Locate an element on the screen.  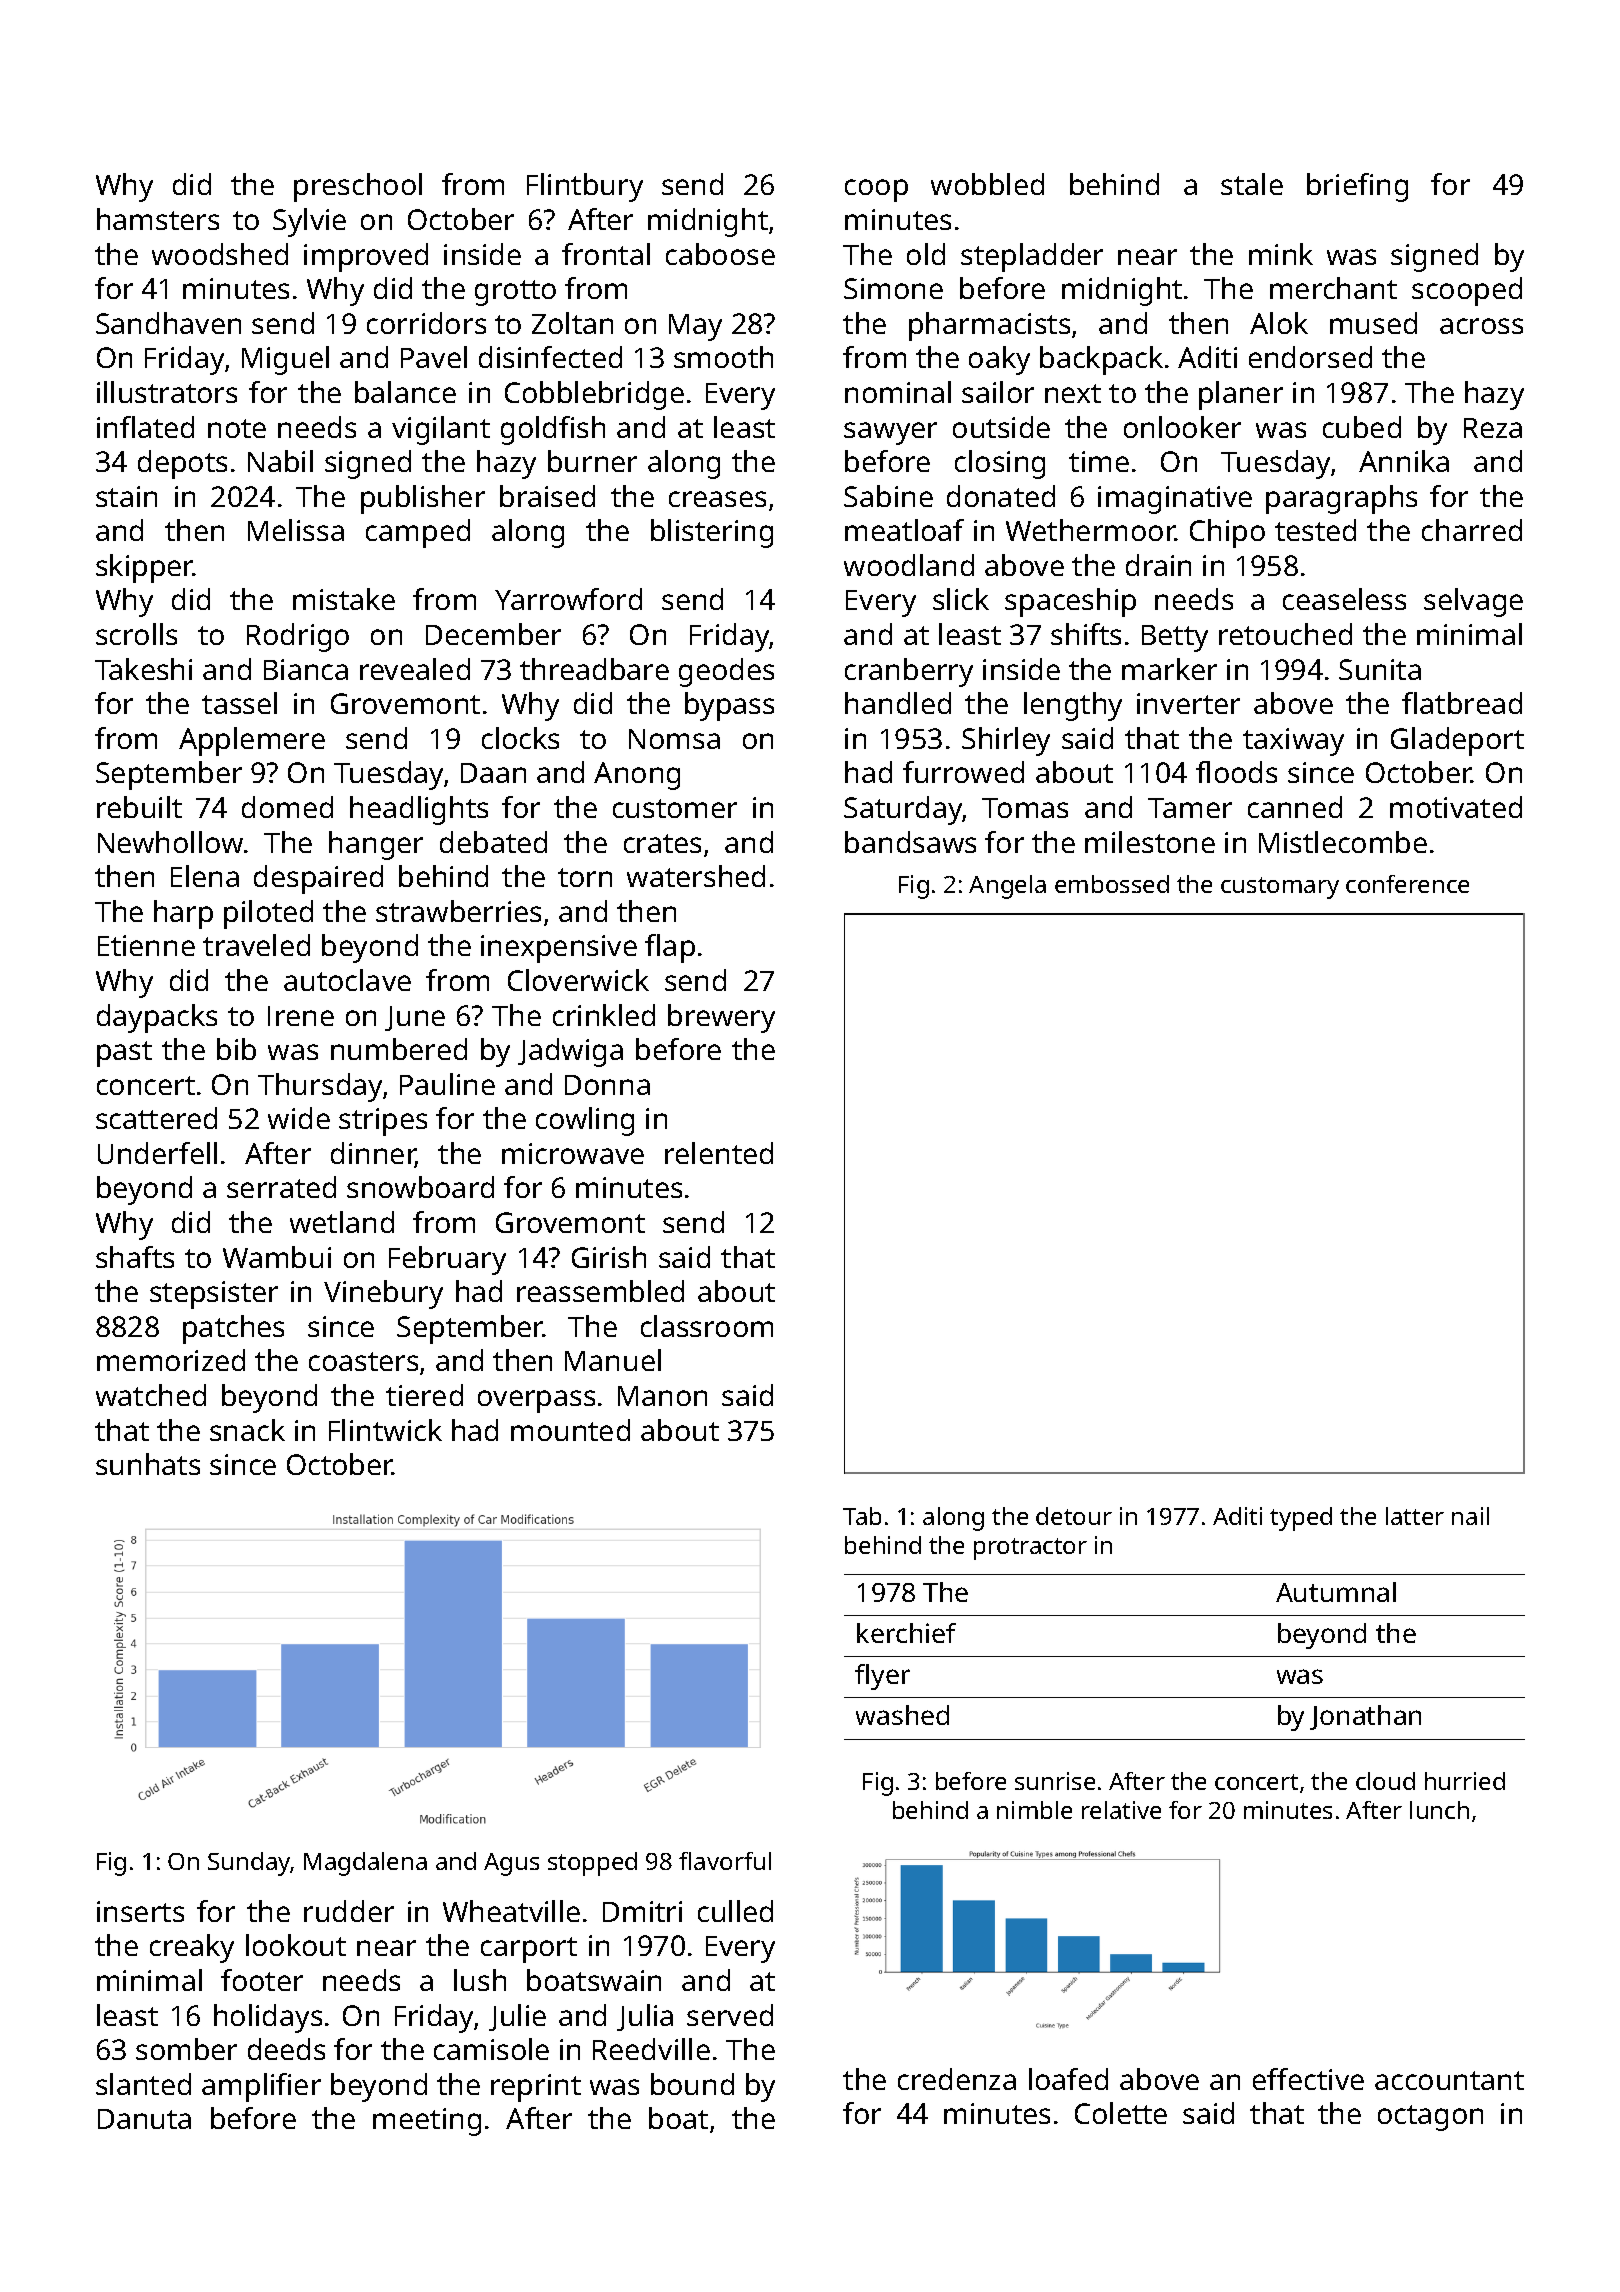
meeting is located at coordinates (427, 2122).
